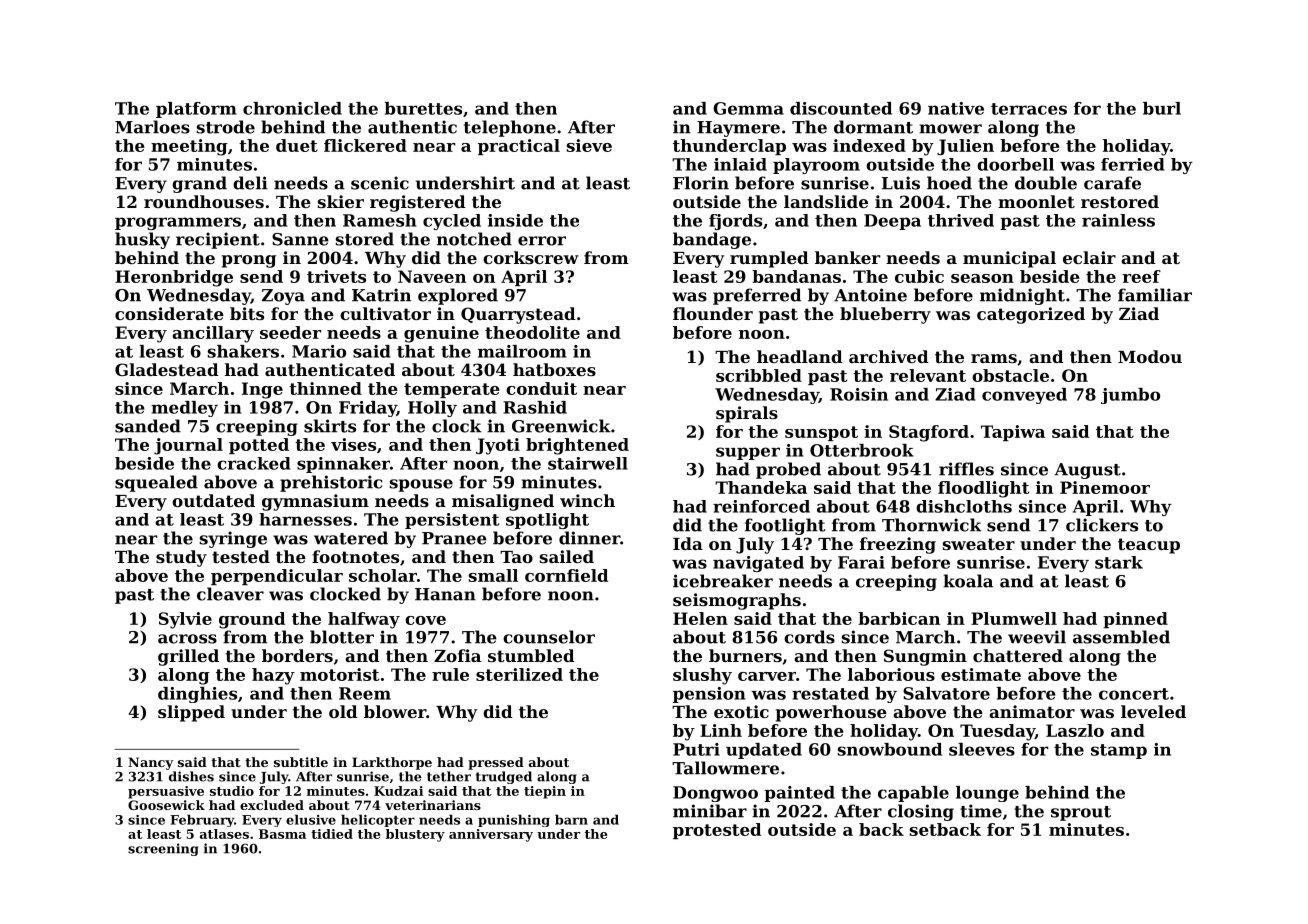  I want to click on Nancy, so click(150, 763).
